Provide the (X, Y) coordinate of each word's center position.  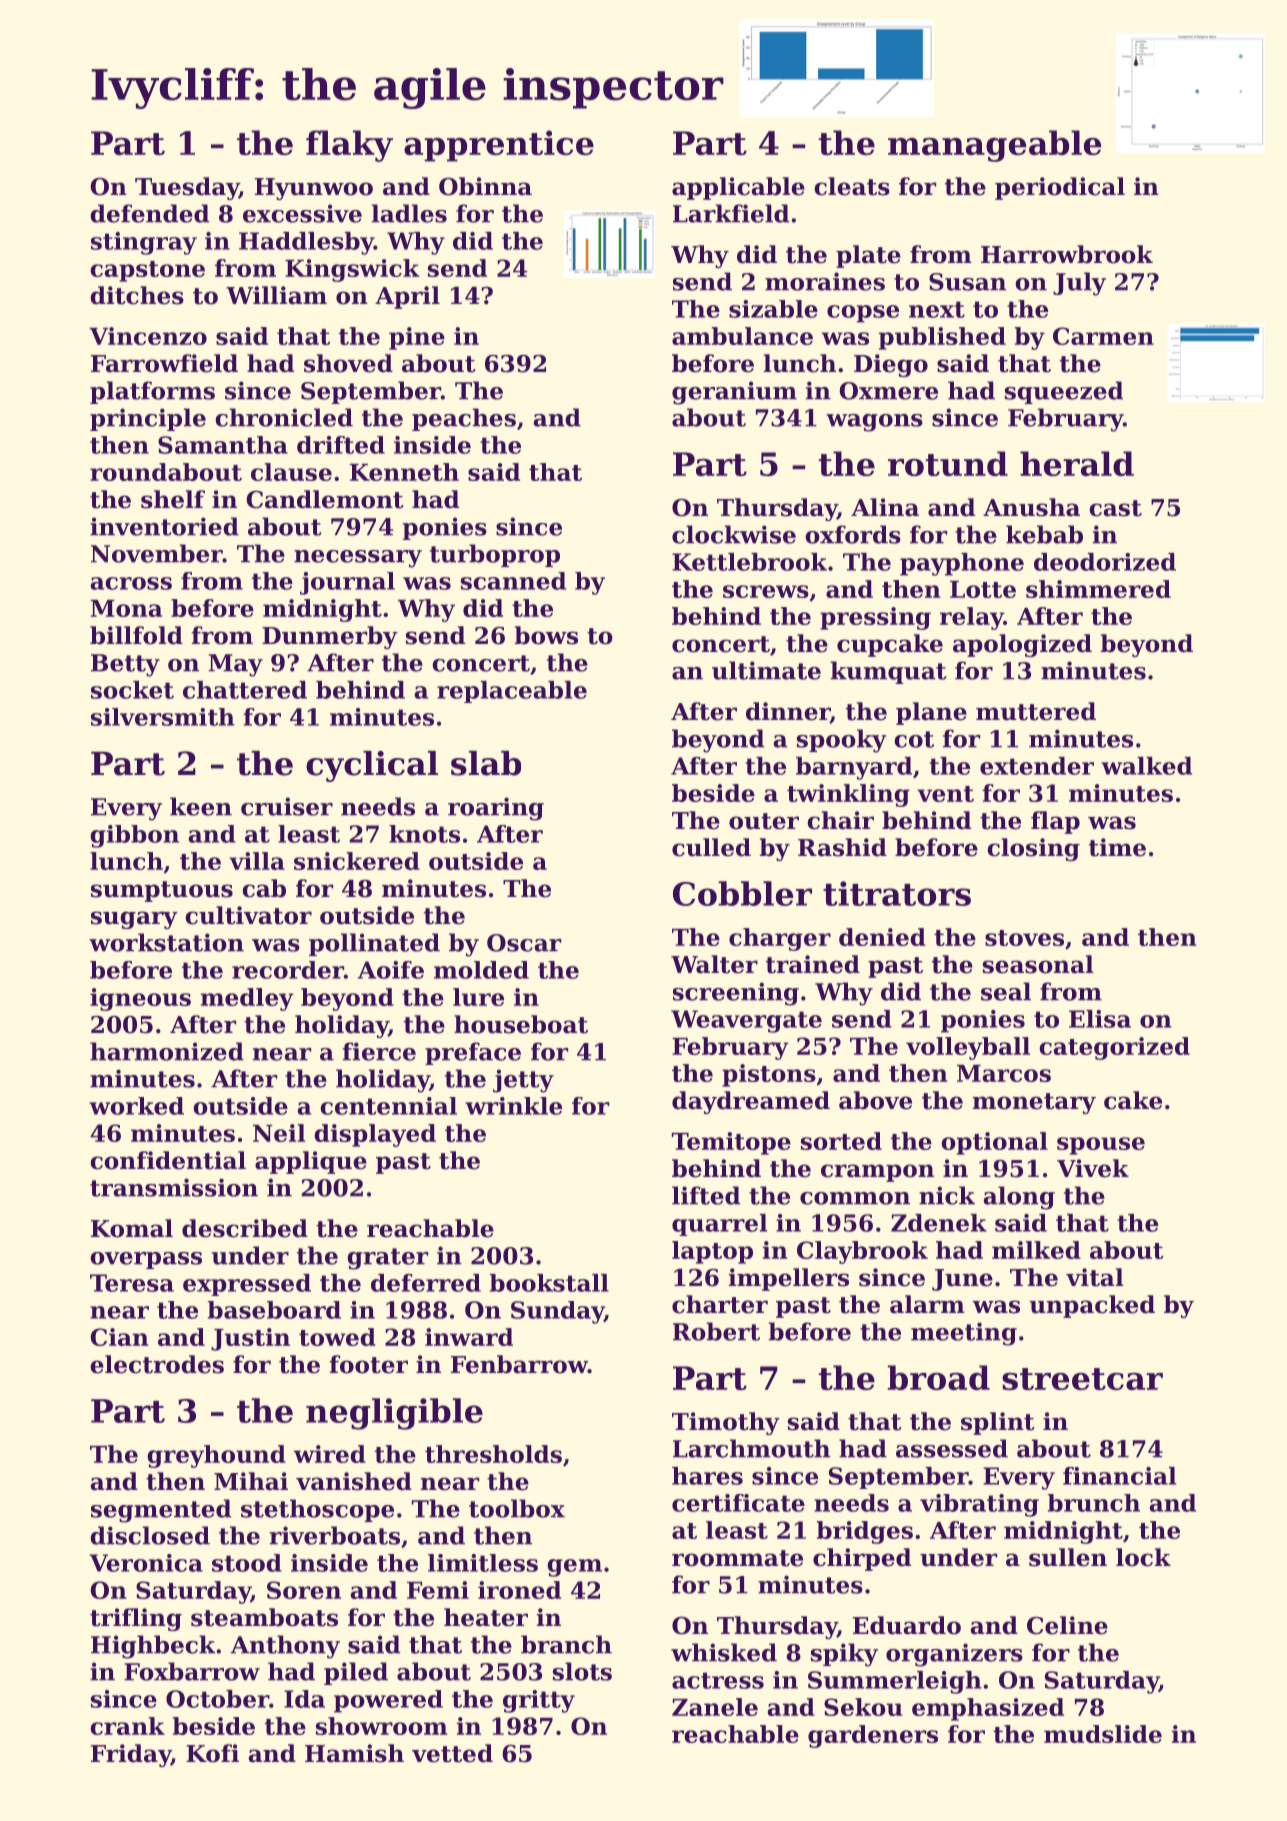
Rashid (842, 847)
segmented (161, 1511)
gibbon (134, 836)
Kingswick (352, 270)
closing (1033, 849)
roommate (737, 1558)
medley (247, 999)
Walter (714, 964)
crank (127, 1726)
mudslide (1103, 1734)
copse (863, 314)
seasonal (1038, 964)
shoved (348, 363)
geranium (734, 393)
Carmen (1103, 336)
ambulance (742, 336)
